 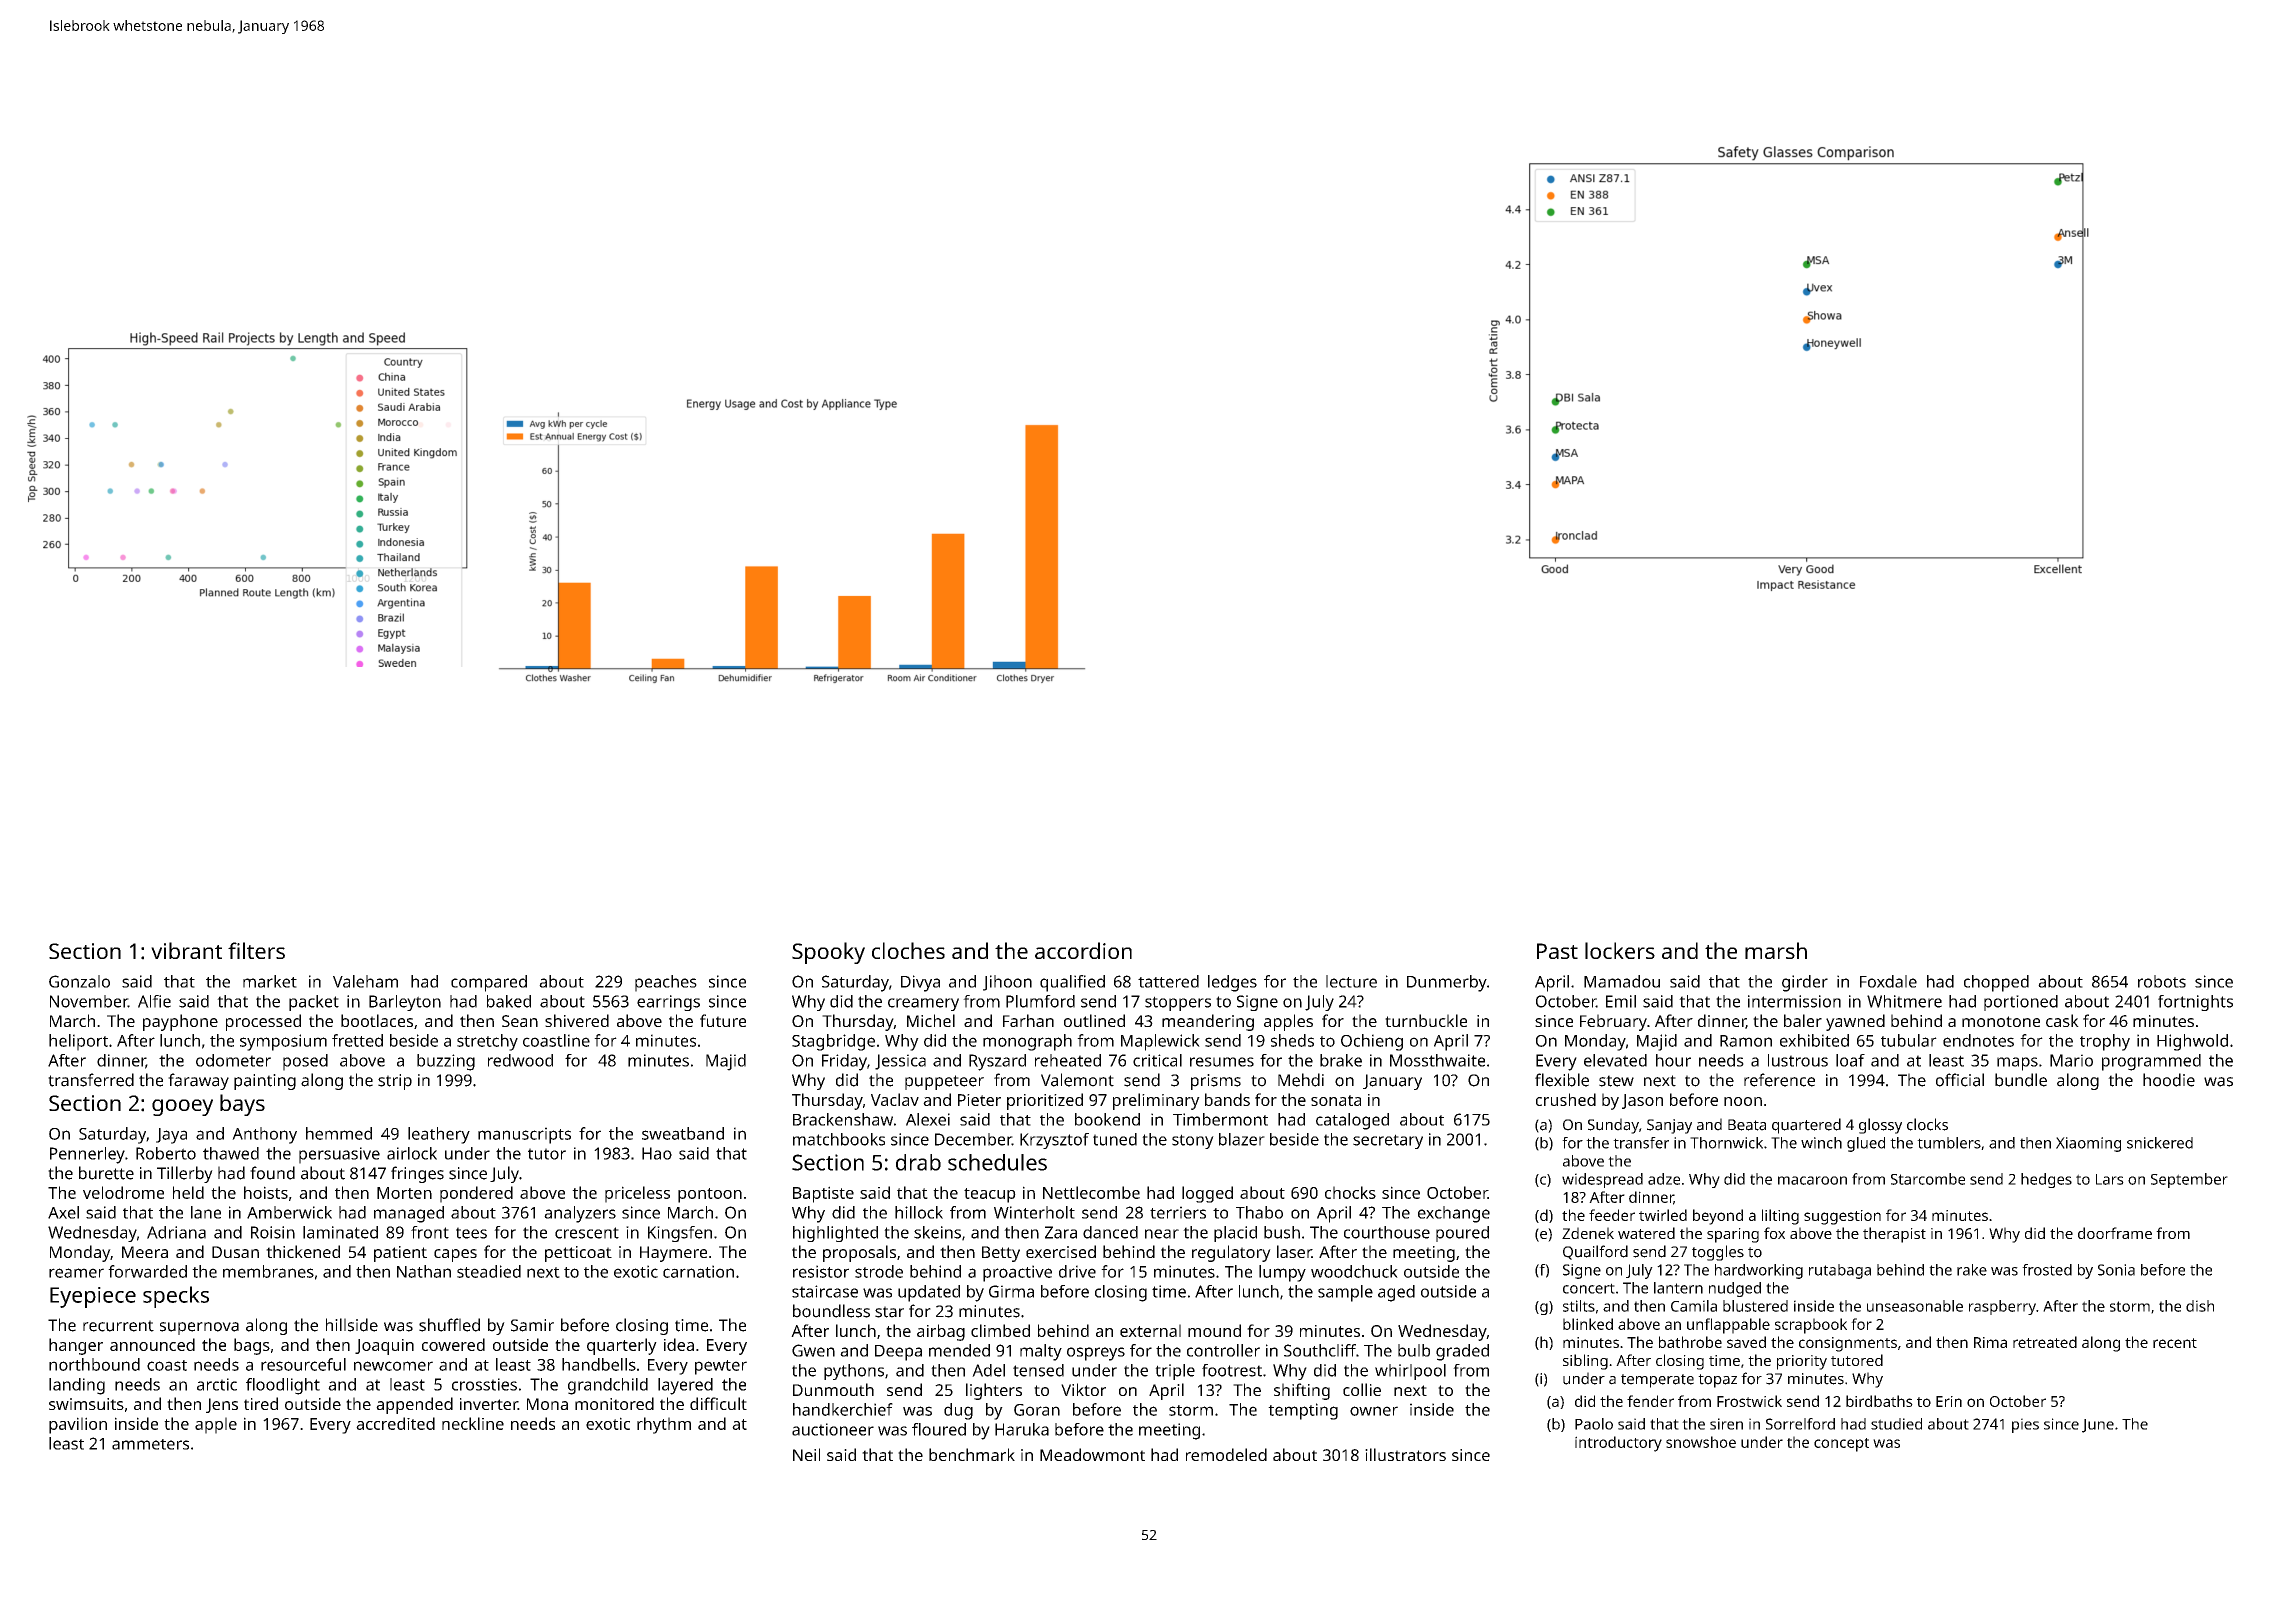 I want to click on Alfie, so click(x=154, y=1001).
